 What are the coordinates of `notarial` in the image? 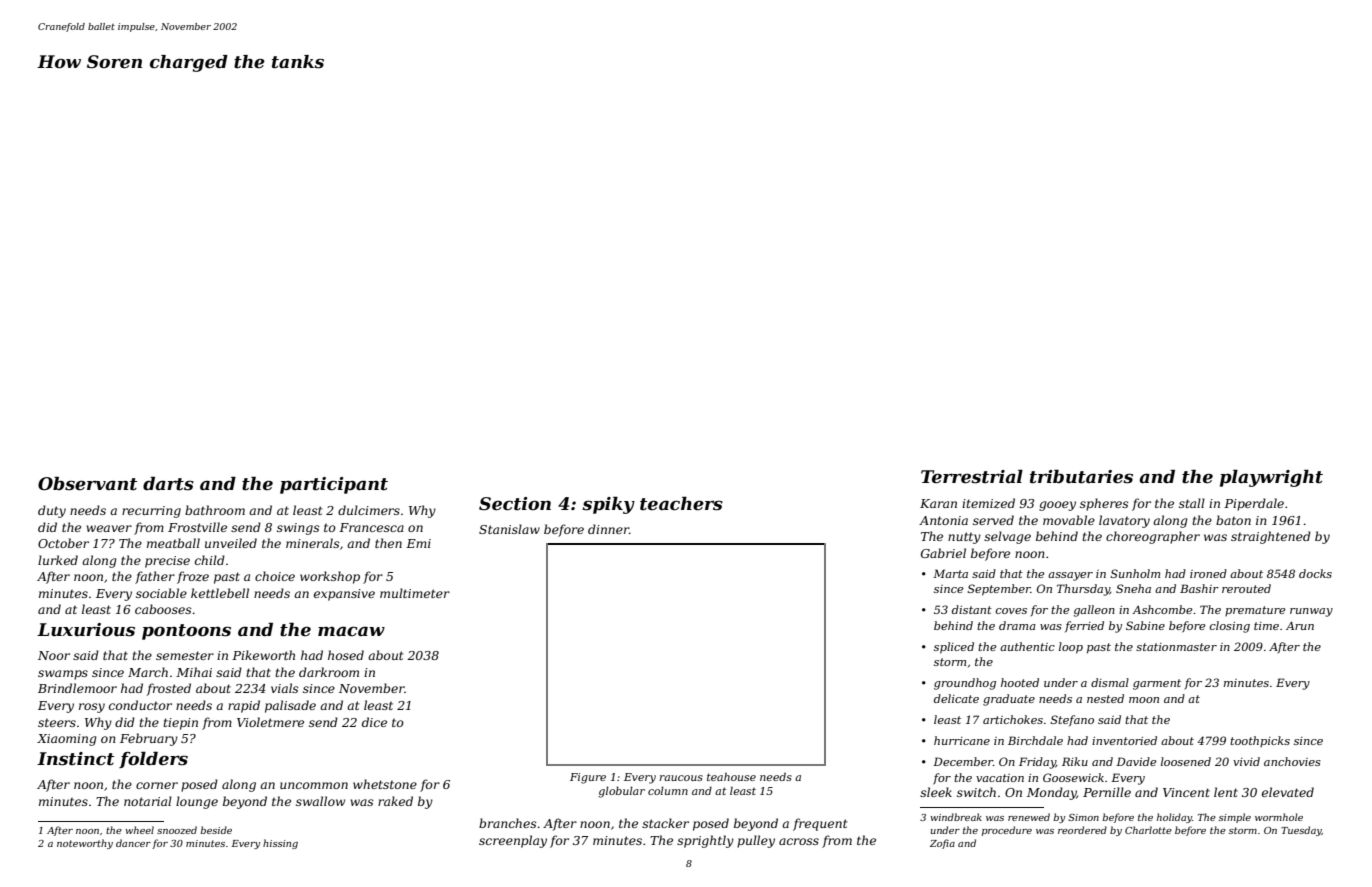 It's located at (148, 801).
